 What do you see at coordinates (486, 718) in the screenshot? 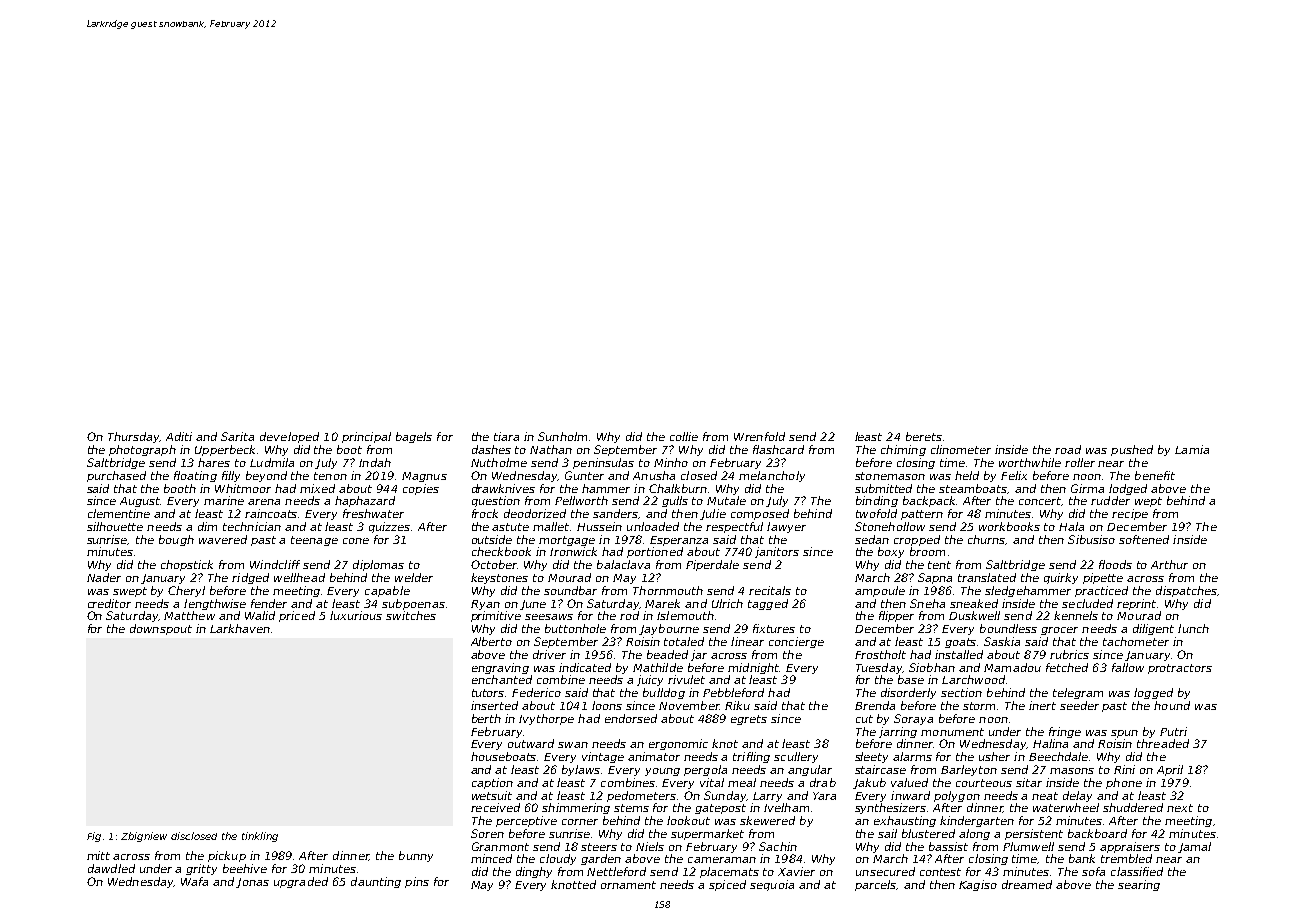
I see `berth` at bounding box center [486, 718].
